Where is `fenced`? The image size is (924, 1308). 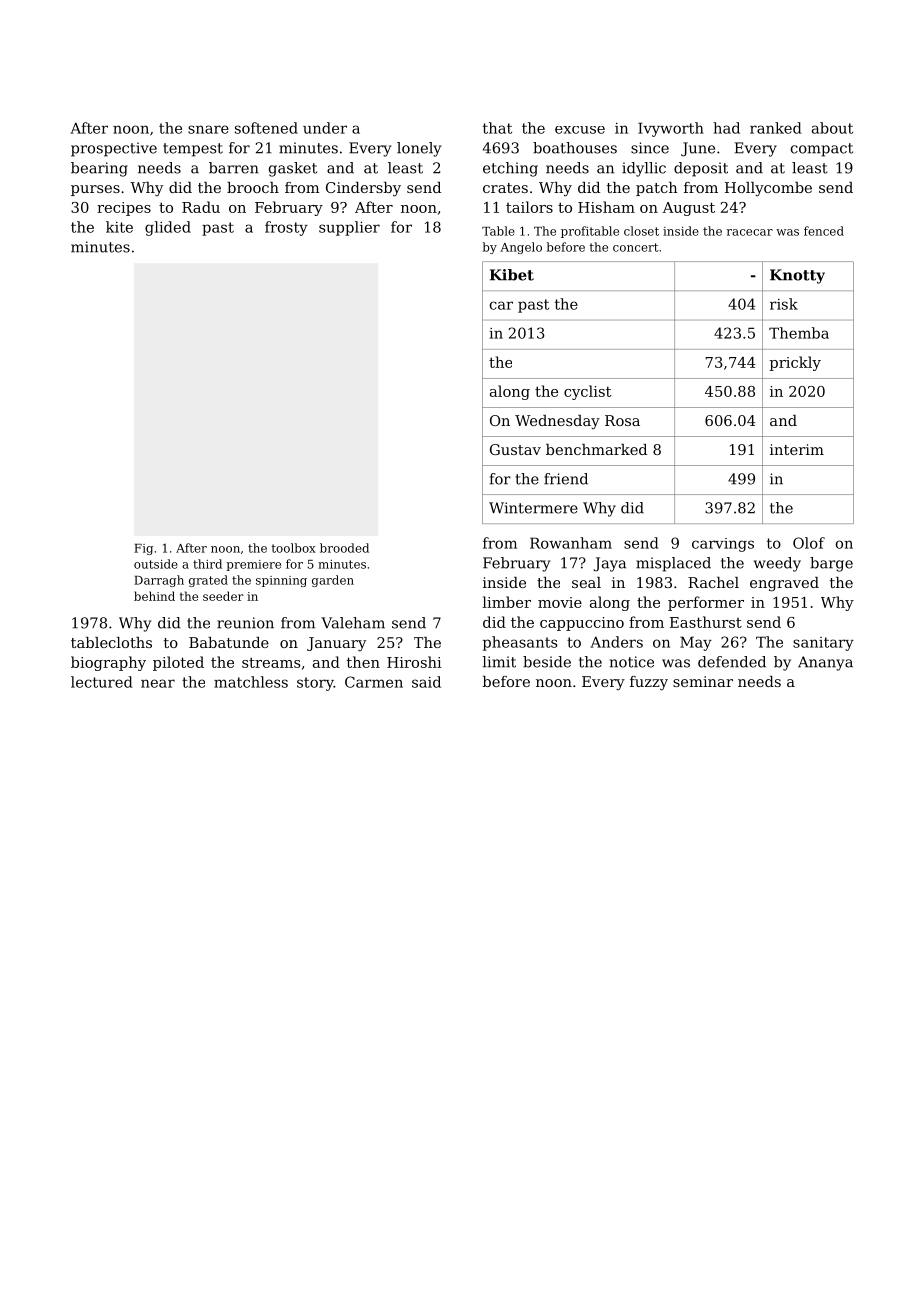 fenced is located at coordinates (824, 231).
